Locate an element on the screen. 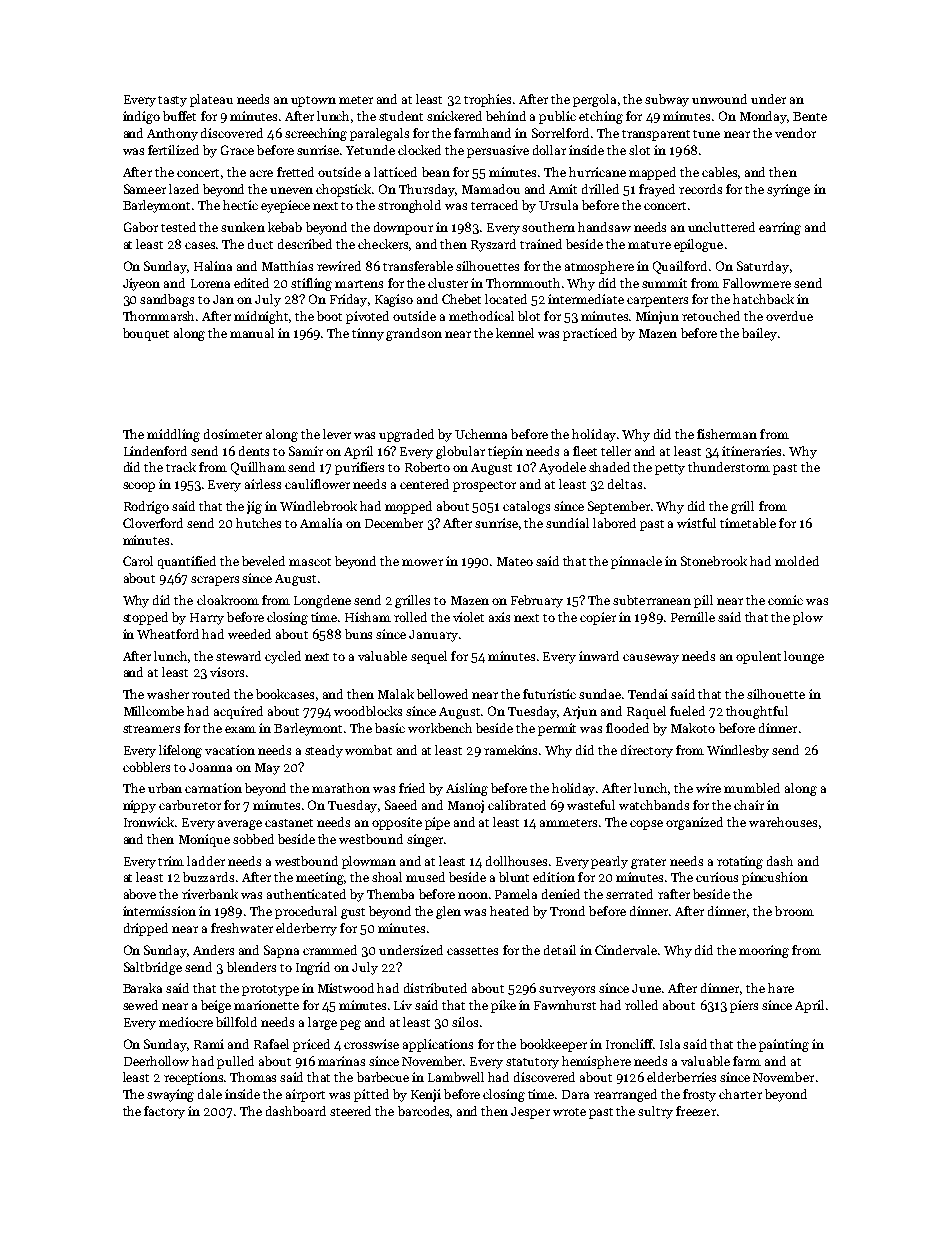 Image resolution: width=952 pixels, height=1233 pixels. fueled is located at coordinates (687, 711).
